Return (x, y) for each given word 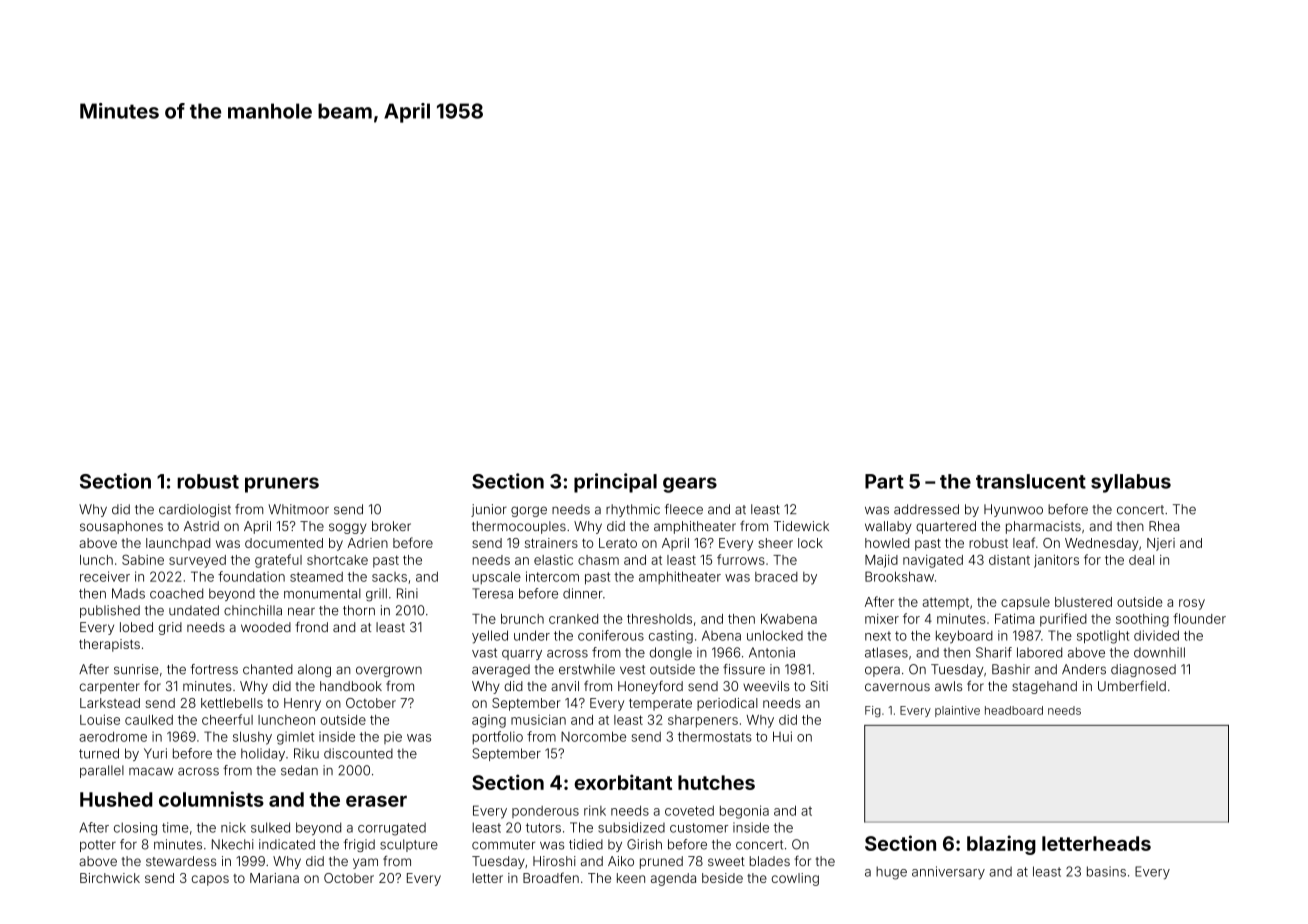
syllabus (1131, 483)
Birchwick (110, 878)
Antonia (772, 652)
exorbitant (623, 782)
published (110, 611)
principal (615, 483)
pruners (282, 485)
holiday (263, 754)
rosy (1192, 604)
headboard (1014, 710)
